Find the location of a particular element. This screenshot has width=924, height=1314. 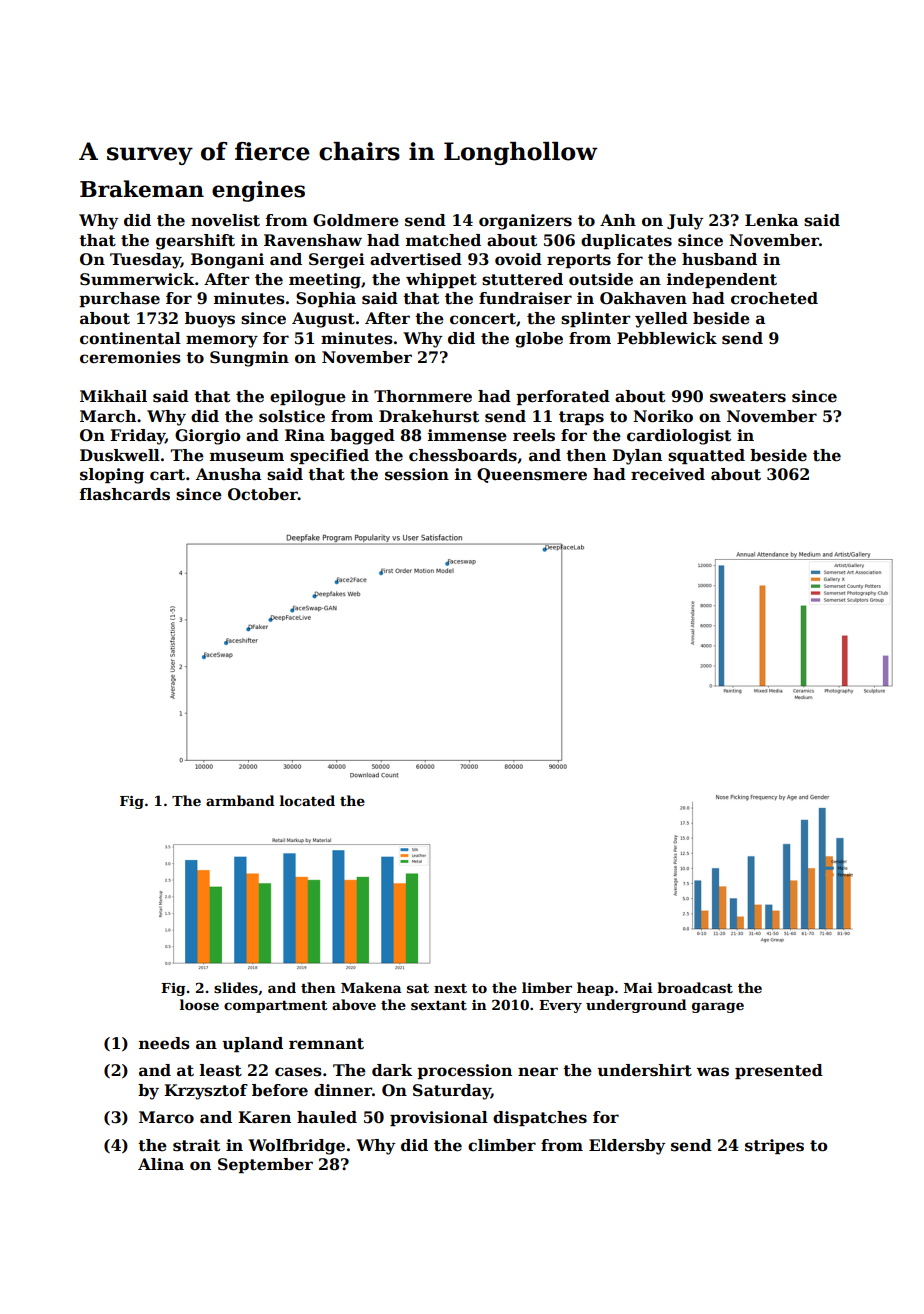

Queensmere is located at coordinates (532, 475).
